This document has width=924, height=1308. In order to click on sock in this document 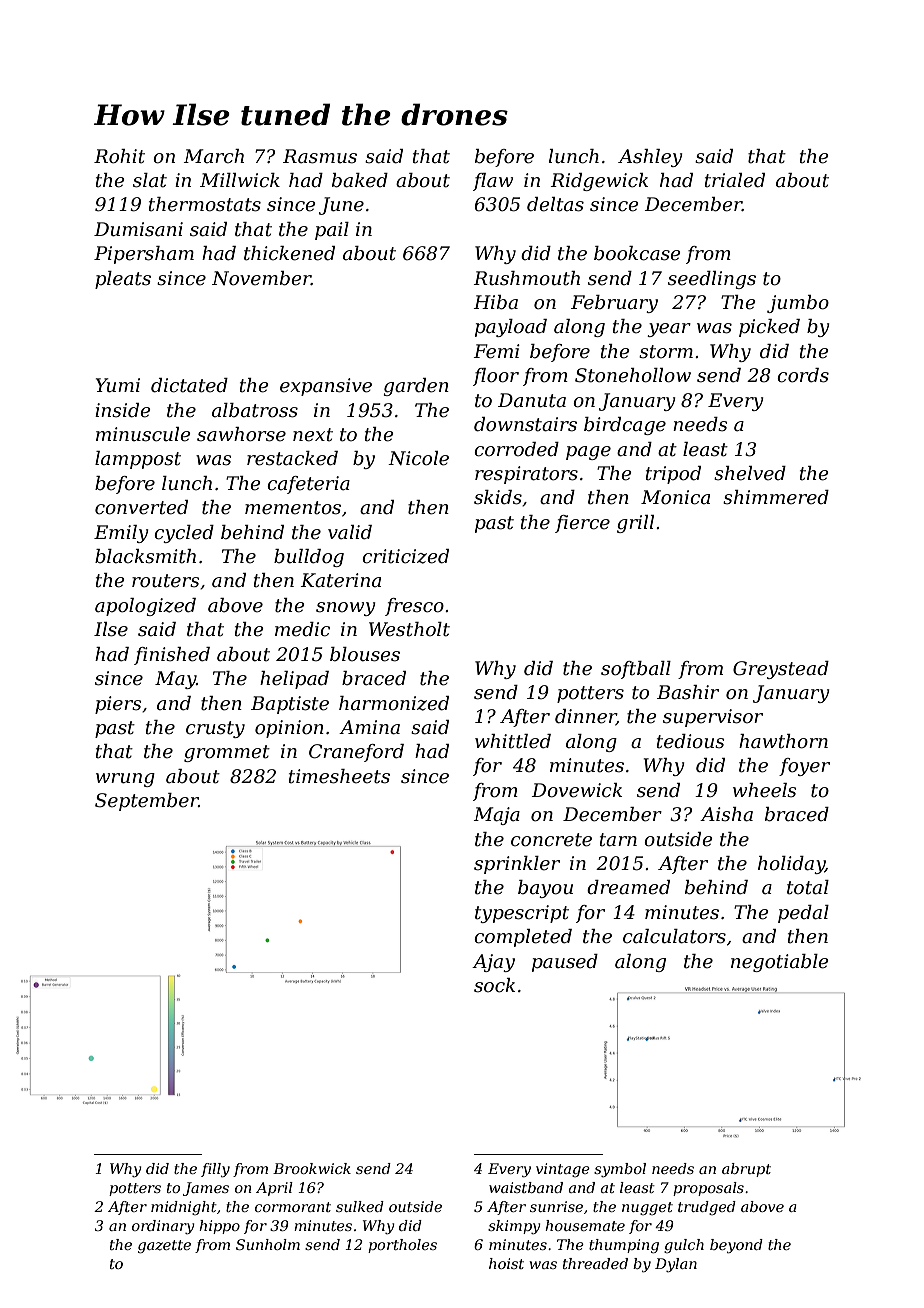, I will do `click(494, 985)`.
